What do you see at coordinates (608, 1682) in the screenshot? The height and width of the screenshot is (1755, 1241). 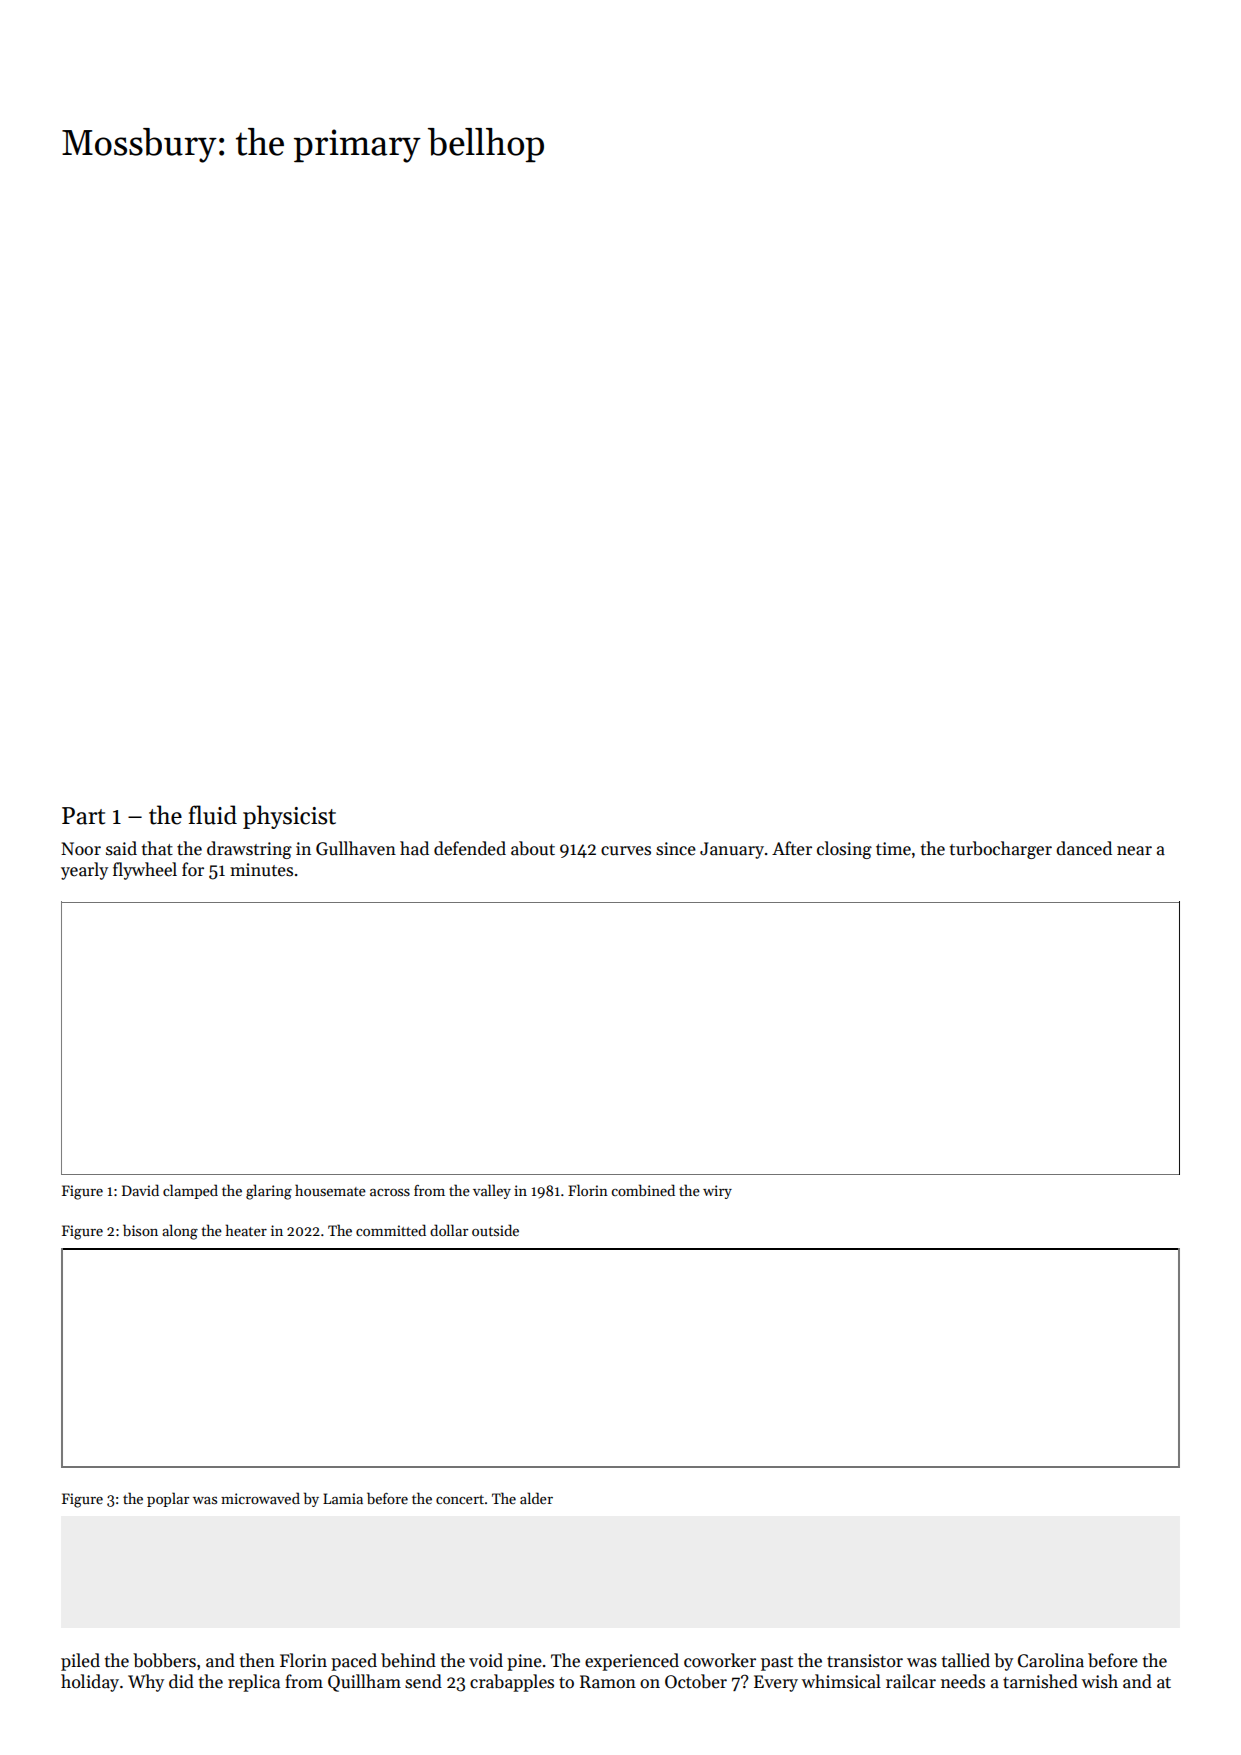 I see `Ramon` at bounding box center [608, 1682].
